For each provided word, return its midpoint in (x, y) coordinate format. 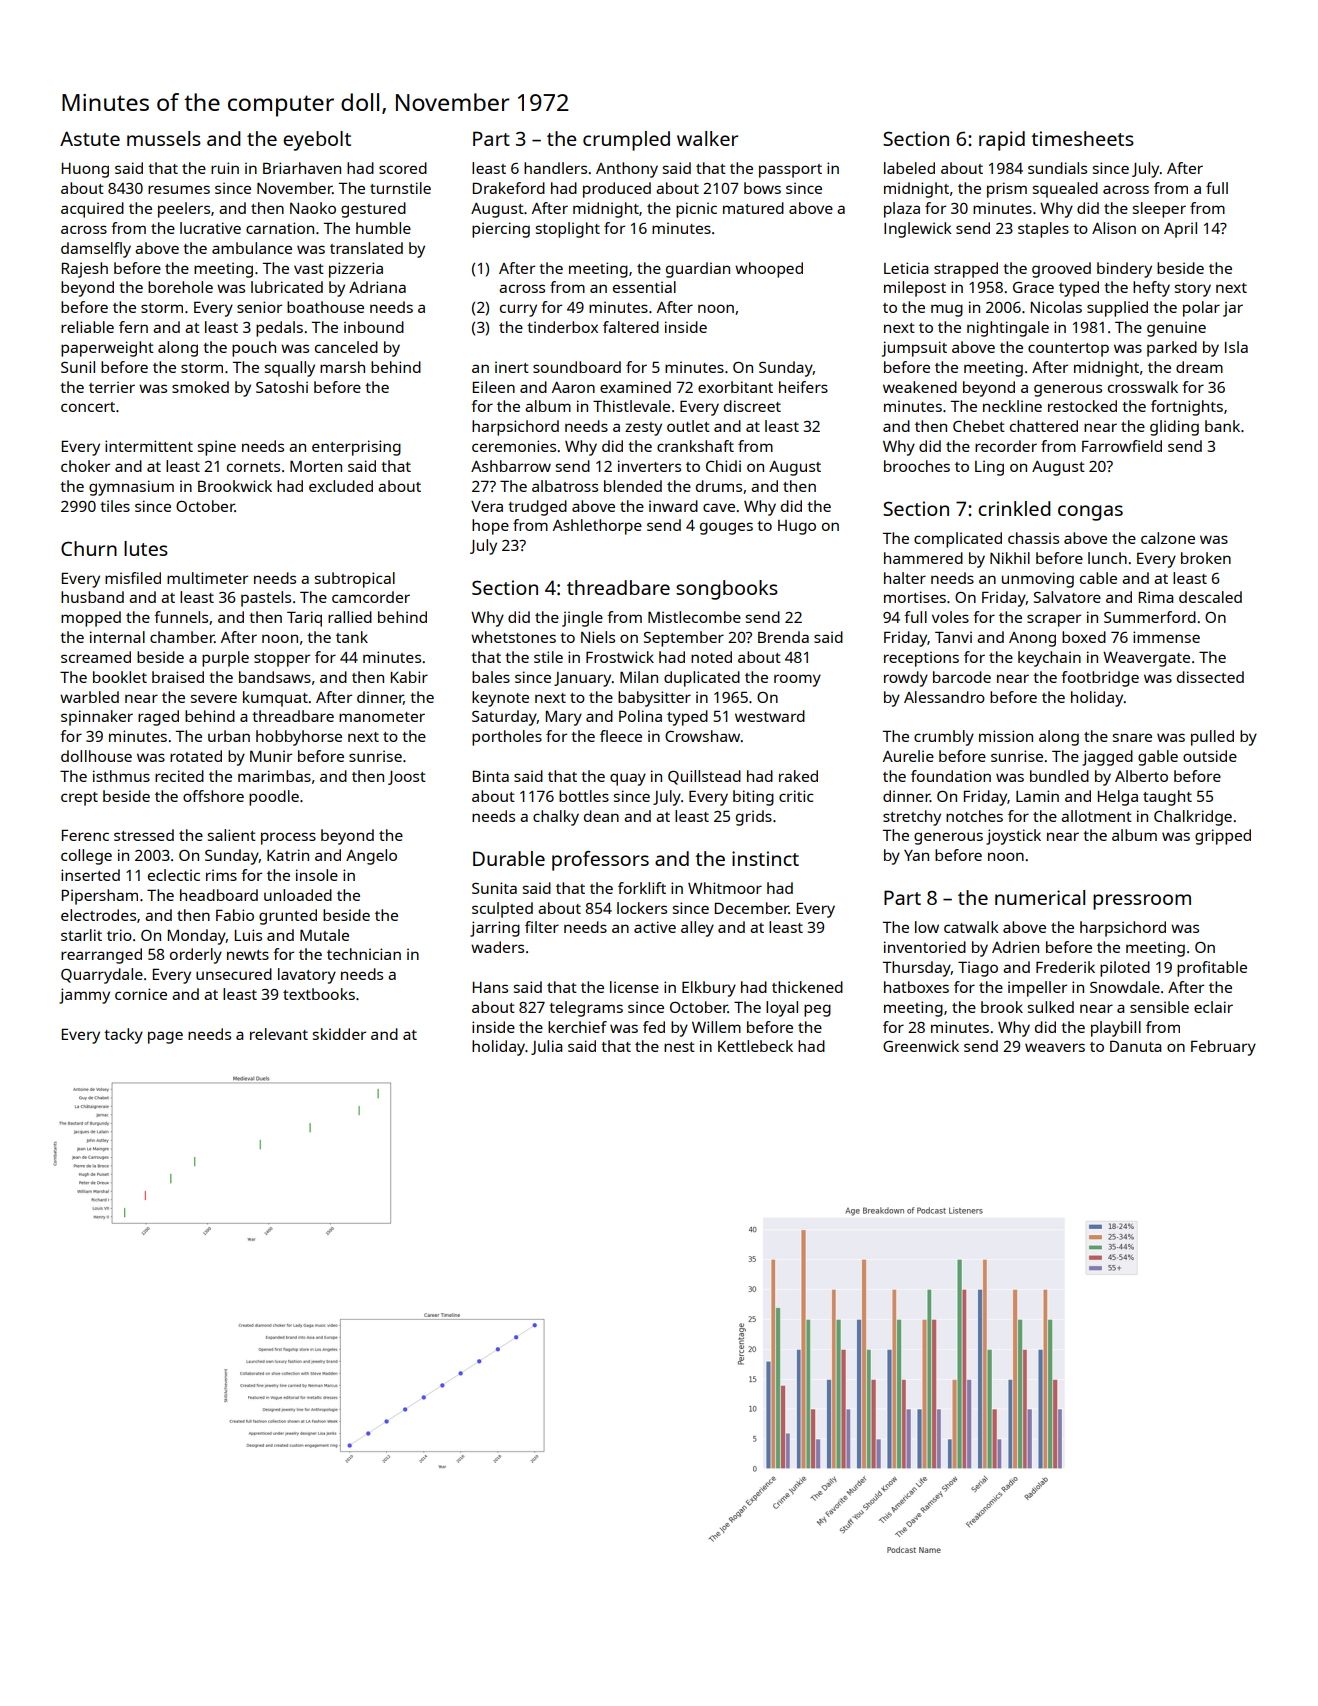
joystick (1013, 837)
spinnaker (97, 718)
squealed (1065, 190)
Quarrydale (102, 976)
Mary (564, 718)
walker (707, 138)
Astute (90, 138)
